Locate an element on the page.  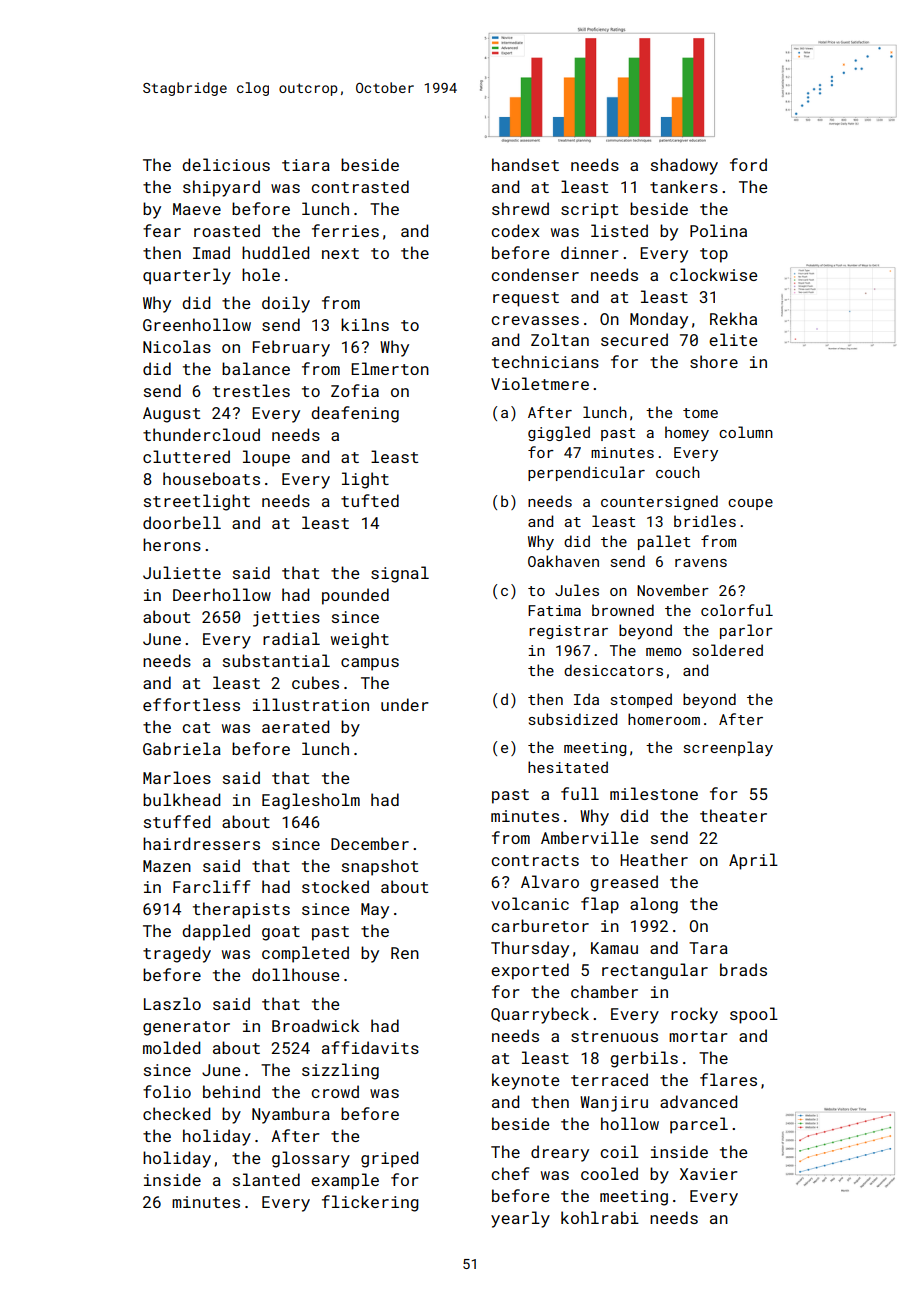
Fatima is located at coordinates (554, 610).
